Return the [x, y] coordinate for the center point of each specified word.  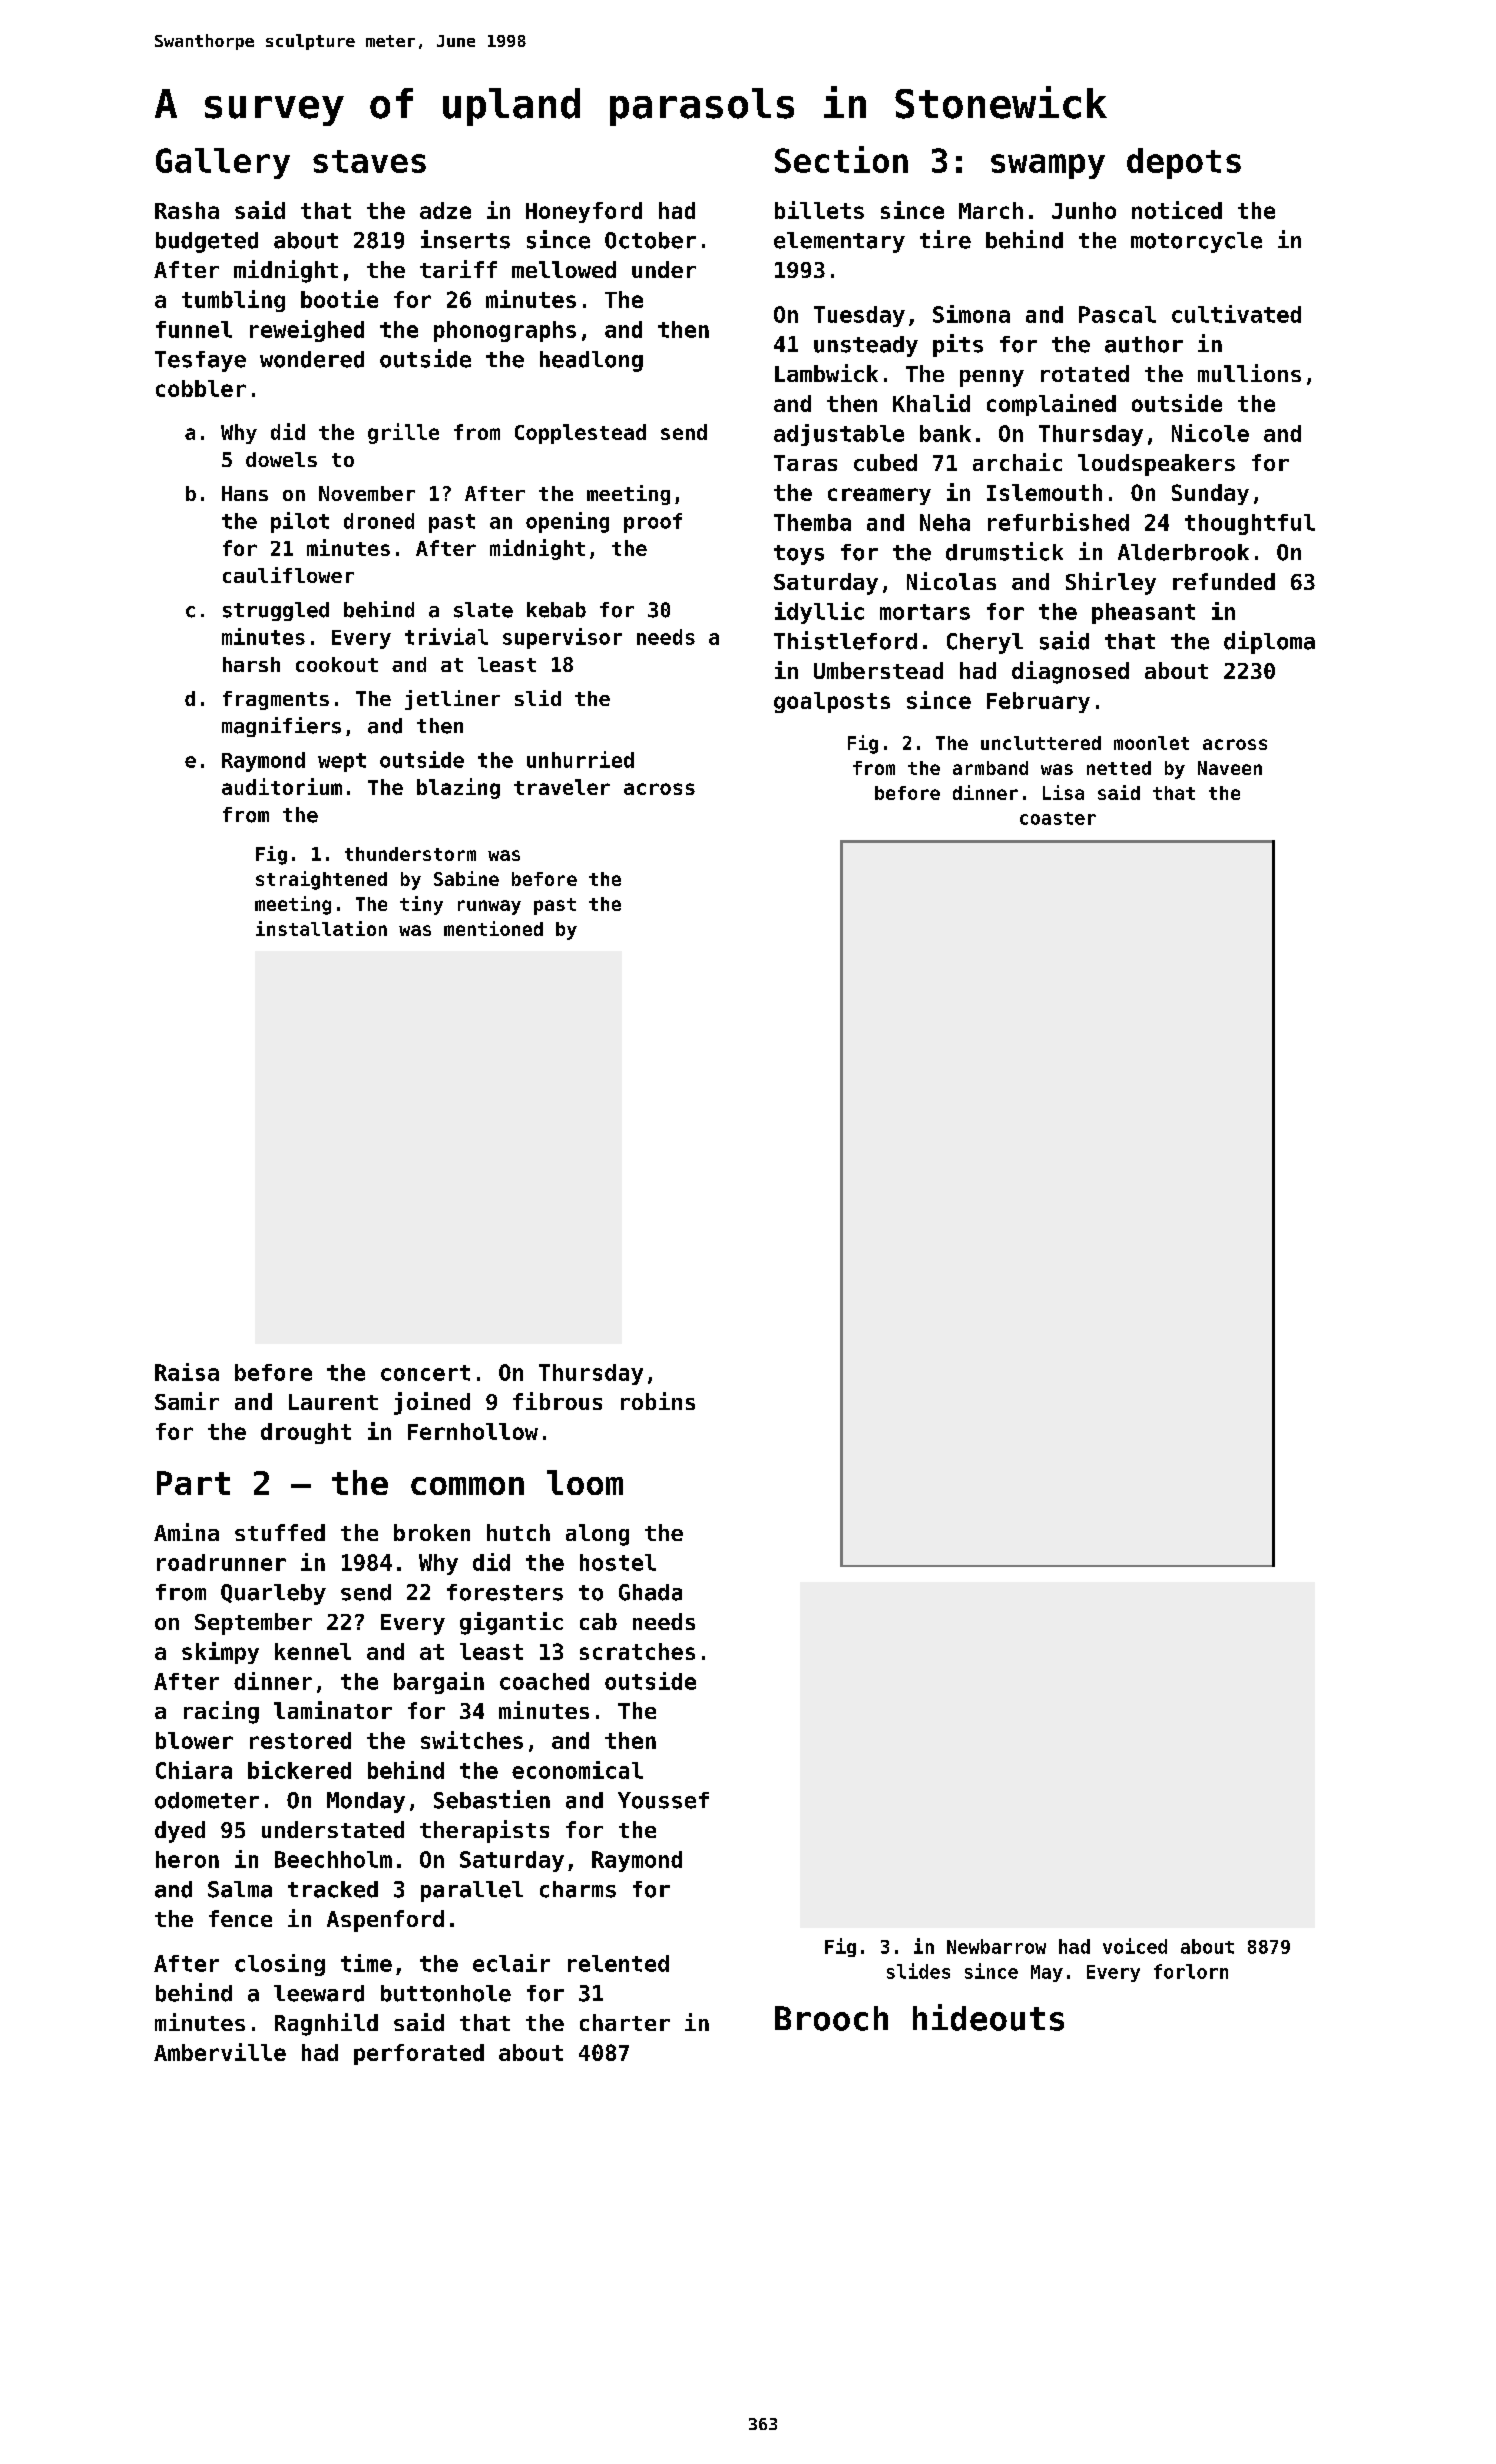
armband [990, 768]
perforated [419, 2054]
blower [194, 1740]
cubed [885, 462]
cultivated [1236, 314]
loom [585, 1482]
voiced [1135, 1946]
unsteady [866, 346]
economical [577, 1770]
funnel [194, 329]
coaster [1058, 818]
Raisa [187, 1372]
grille [403, 433]
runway [489, 907]
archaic [1017, 462]
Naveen [1230, 768]
